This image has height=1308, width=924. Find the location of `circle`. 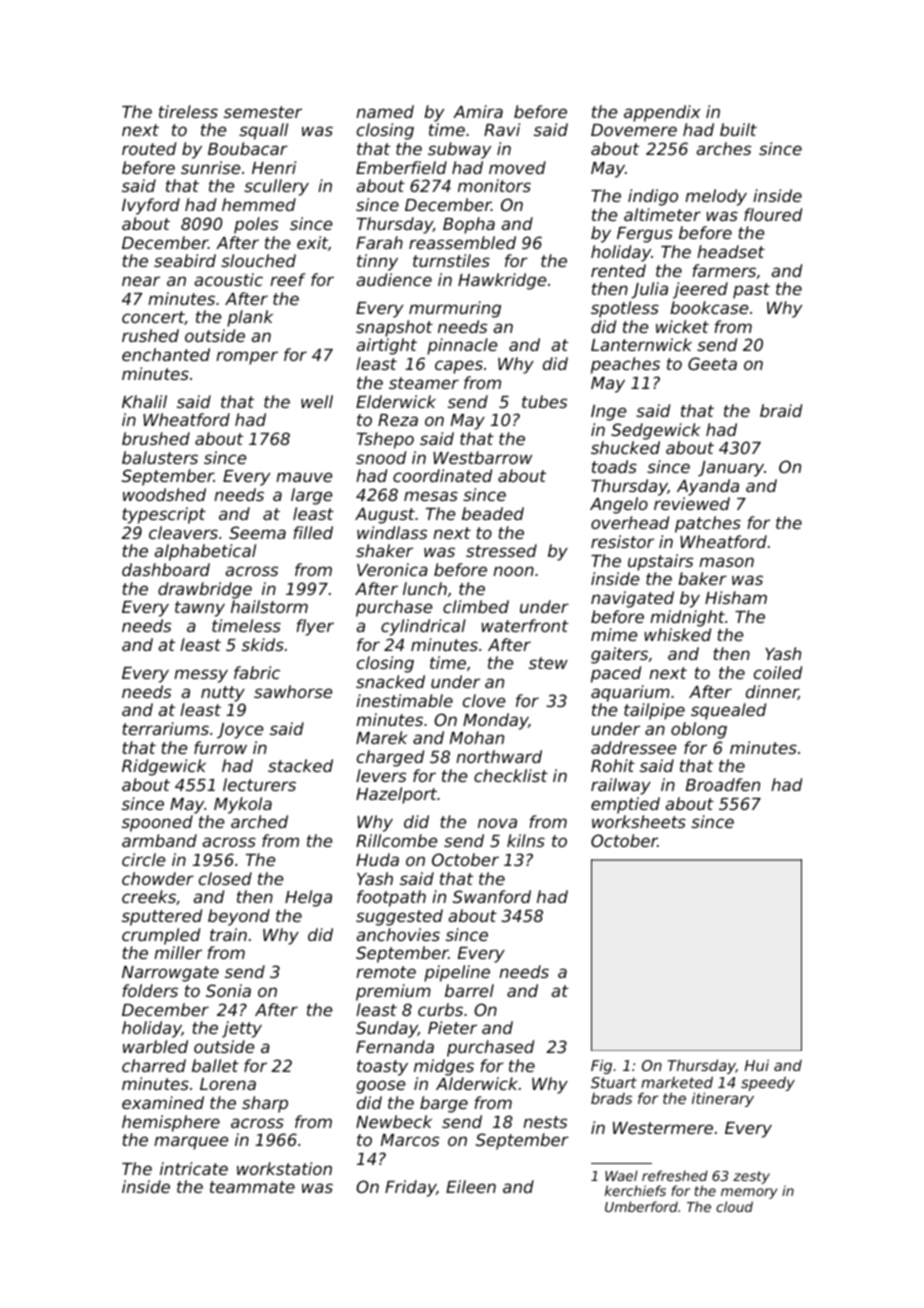

circle is located at coordinates (144, 859).
